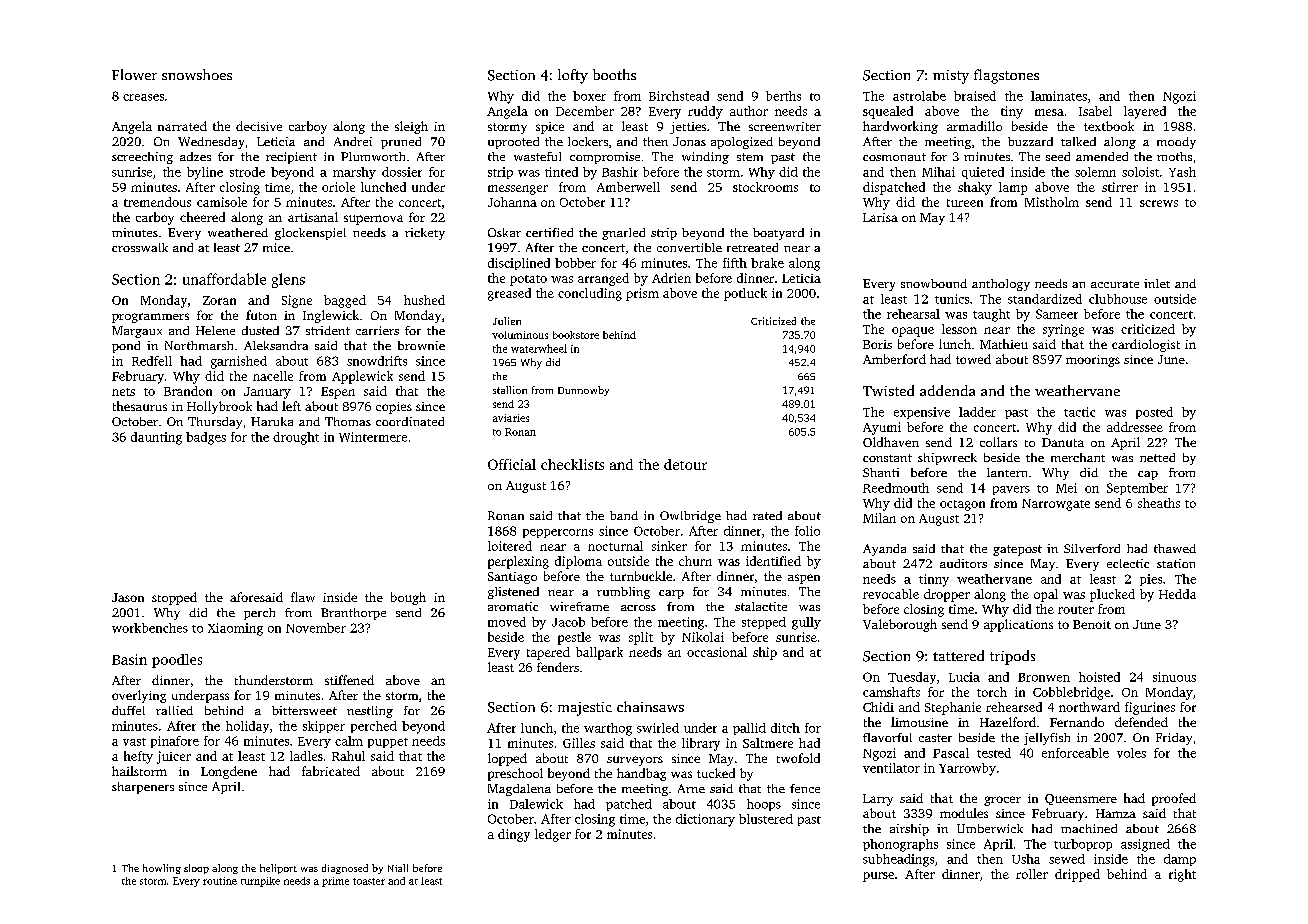  I want to click on collars, so click(998, 442).
